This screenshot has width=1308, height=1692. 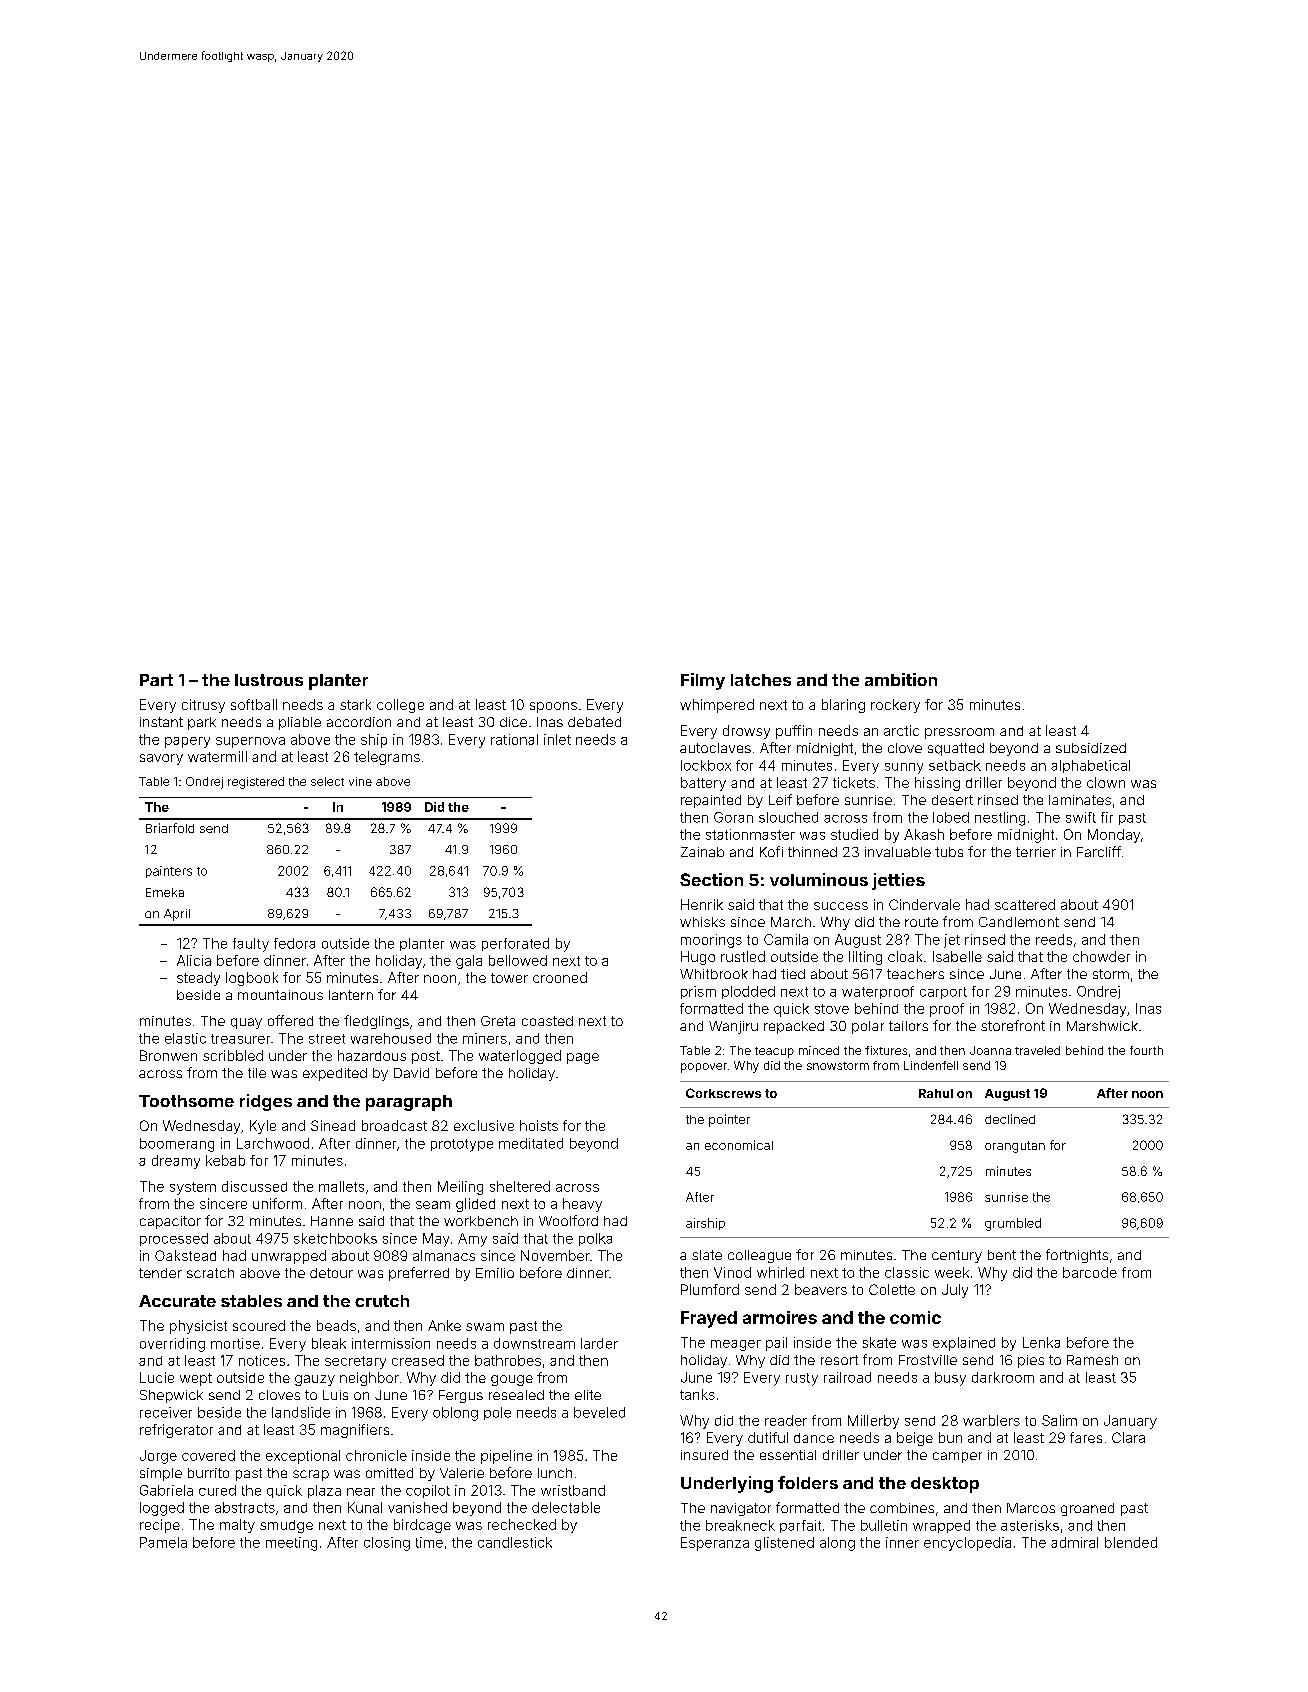 What do you see at coordinates (879, 1342) in the screenshot?
I see `skate` at bounding box center [879, 1342].
